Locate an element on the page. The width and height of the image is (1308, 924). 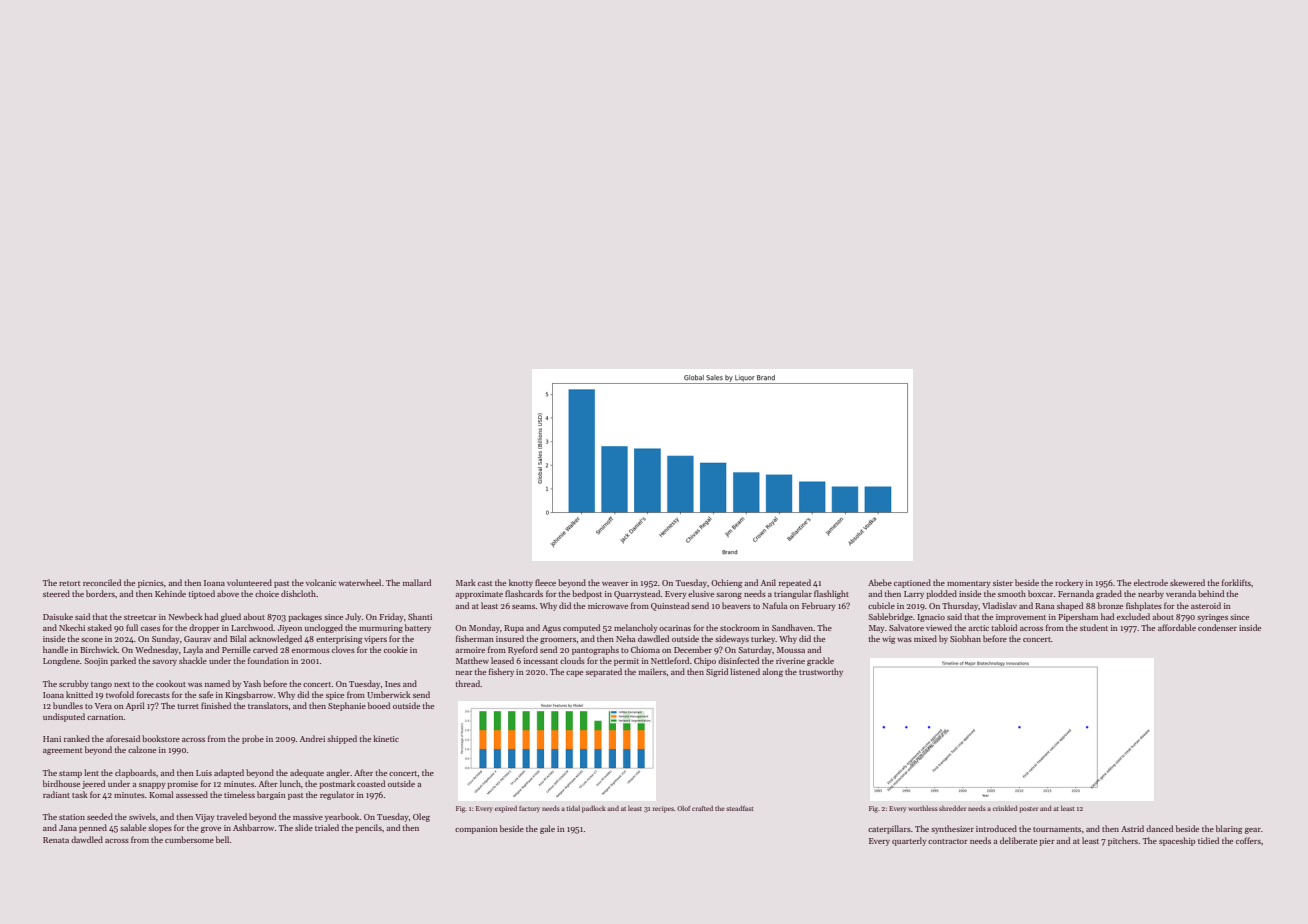
crinkled is located at coordinates (1005, 808).
